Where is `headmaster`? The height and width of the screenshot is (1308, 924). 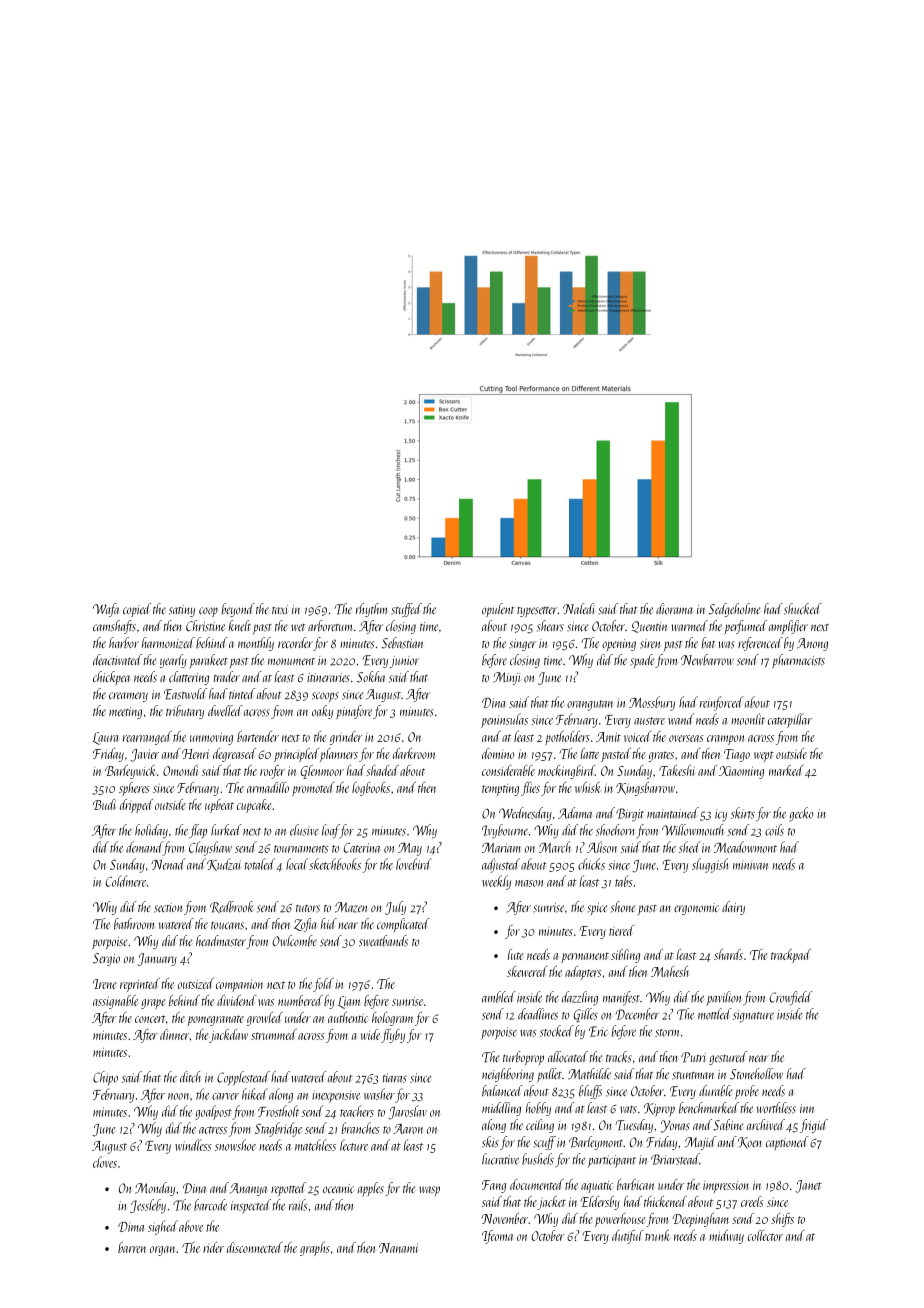
headmaster is located at coordinates (221, 941).
